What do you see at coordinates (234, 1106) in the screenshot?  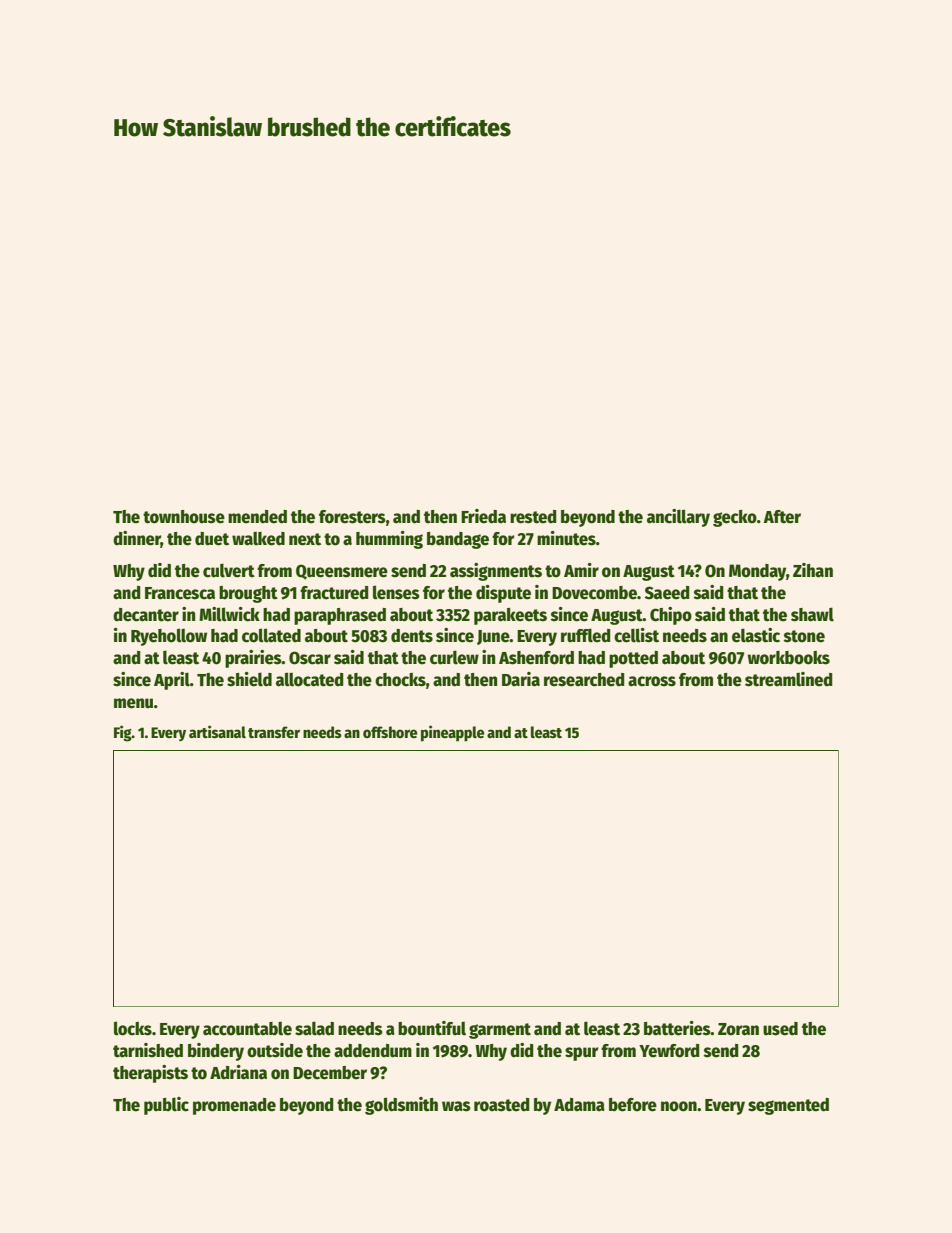 I see `promenade` at bounding box center [234, 1106].
